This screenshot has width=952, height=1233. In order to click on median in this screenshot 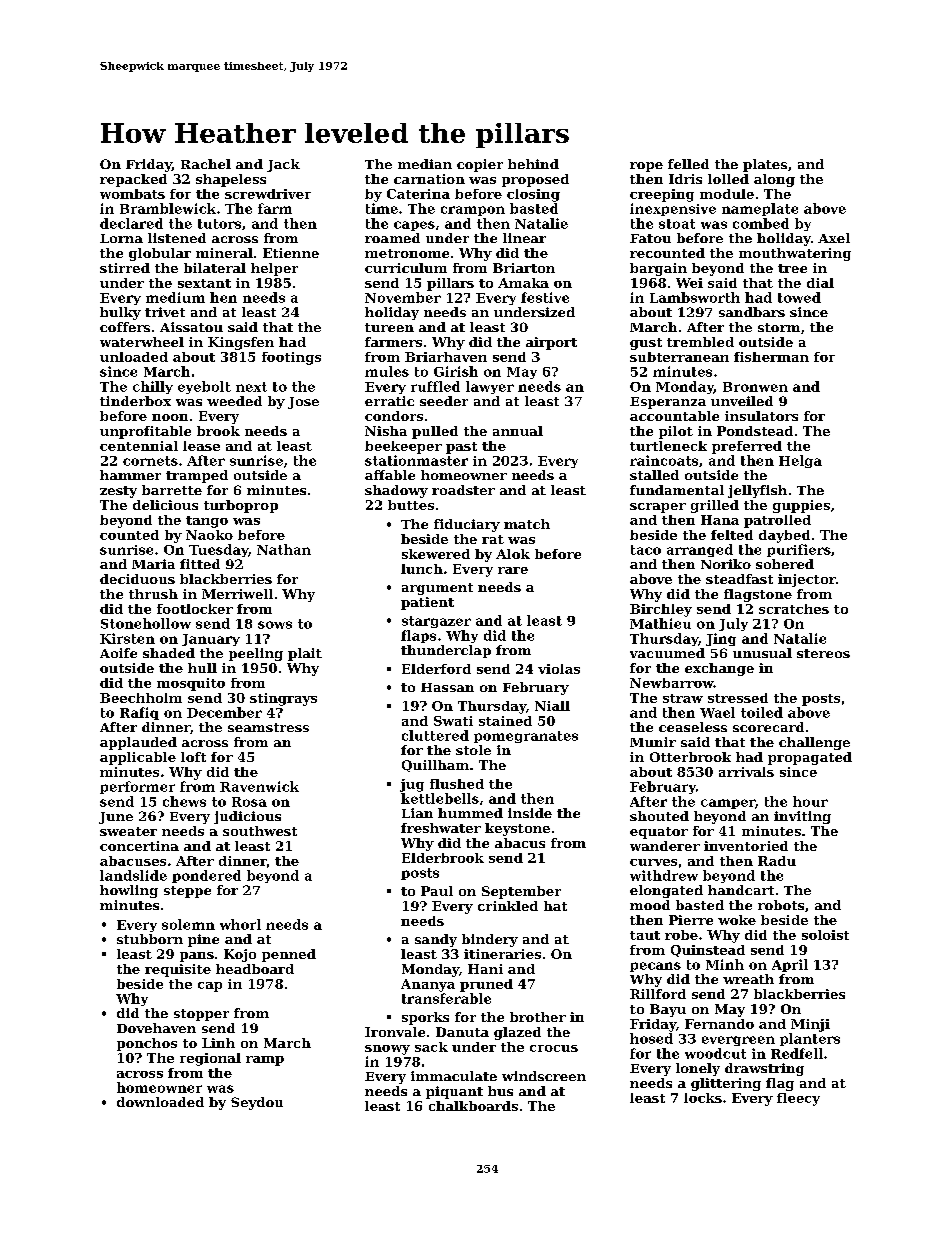, I will do `click(425, 164)`.
